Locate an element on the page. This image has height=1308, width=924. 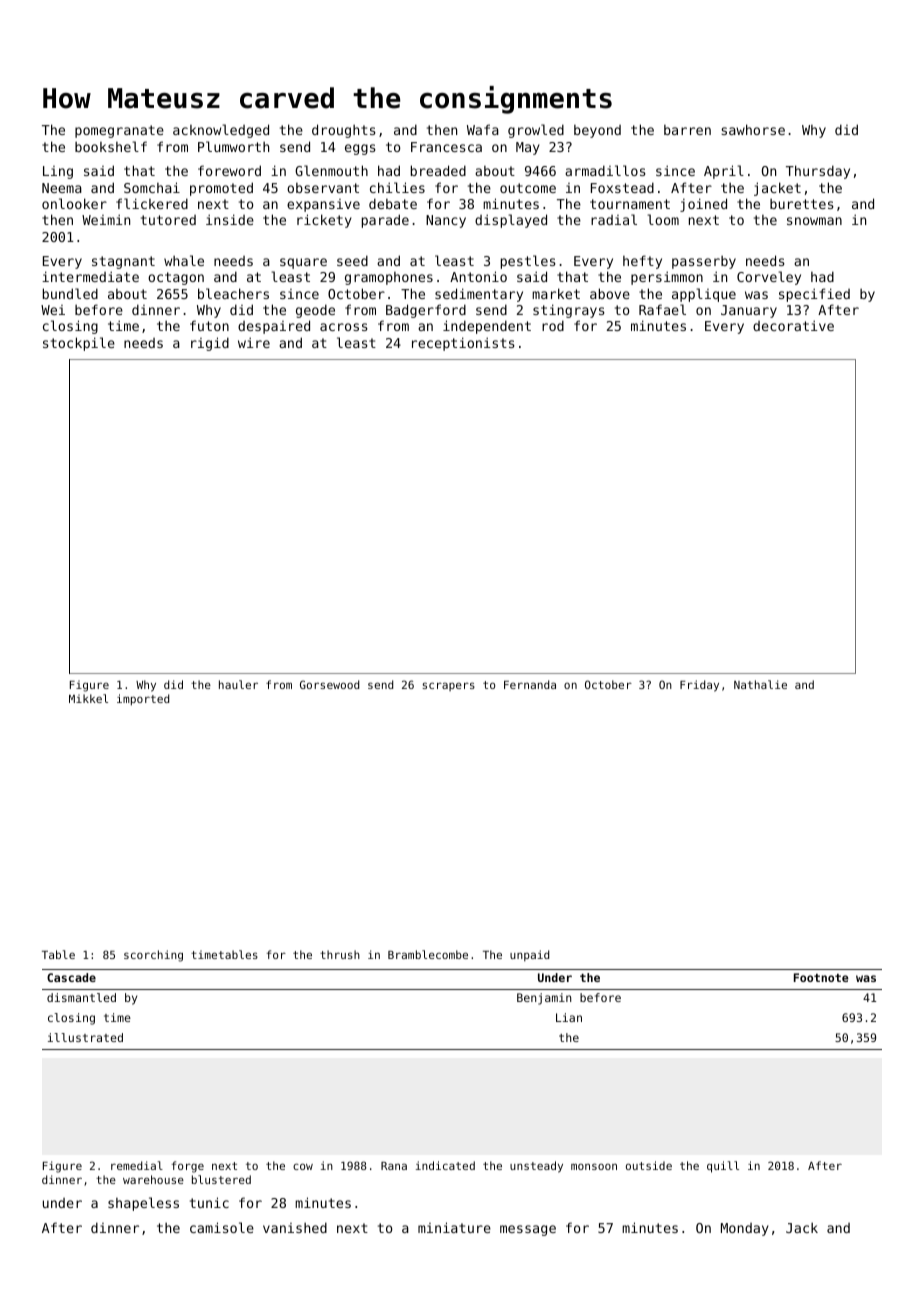
Footnote is located at coordinates (821, 977).
